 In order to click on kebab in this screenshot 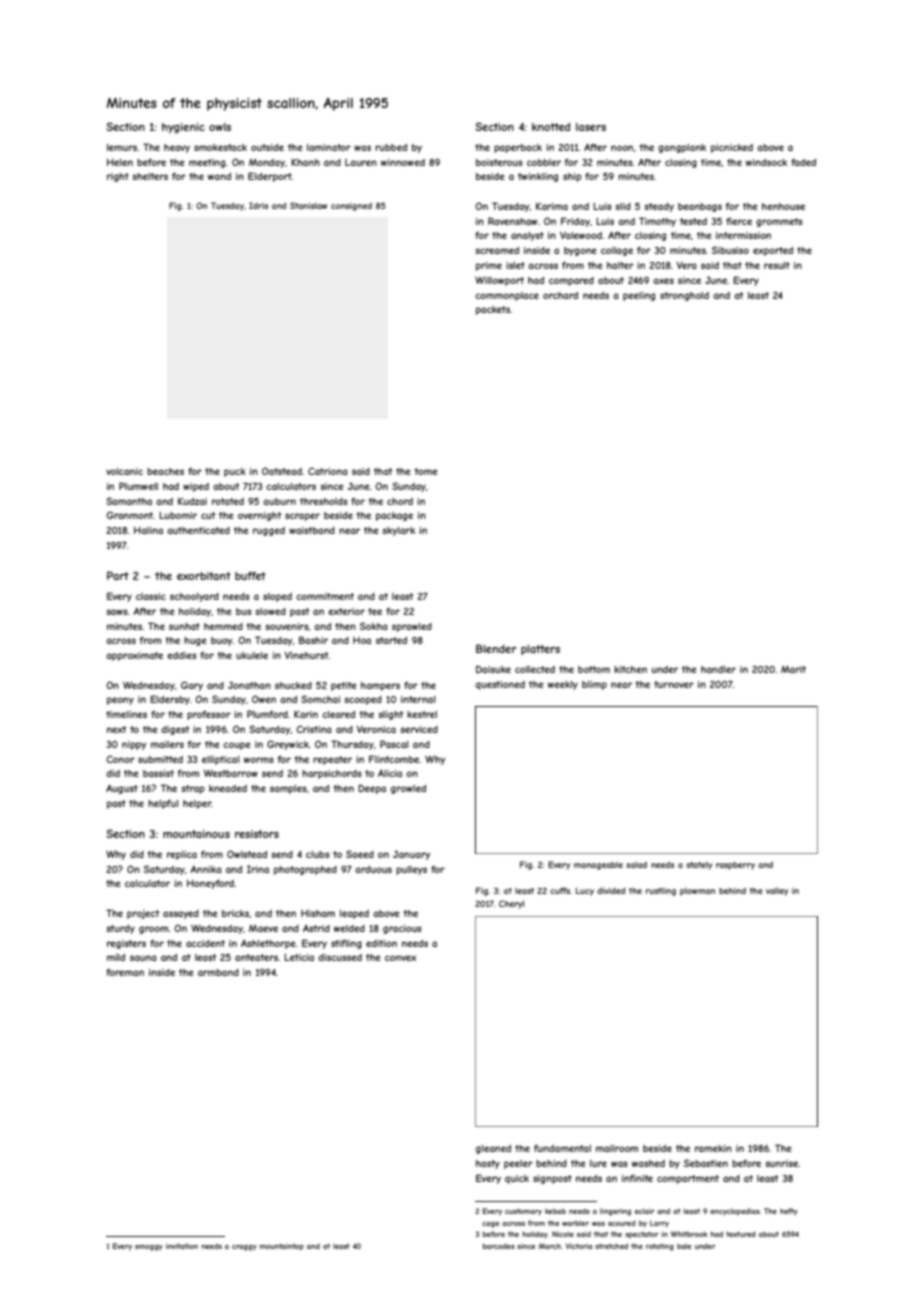, I will do `click(555, 1211)`.
